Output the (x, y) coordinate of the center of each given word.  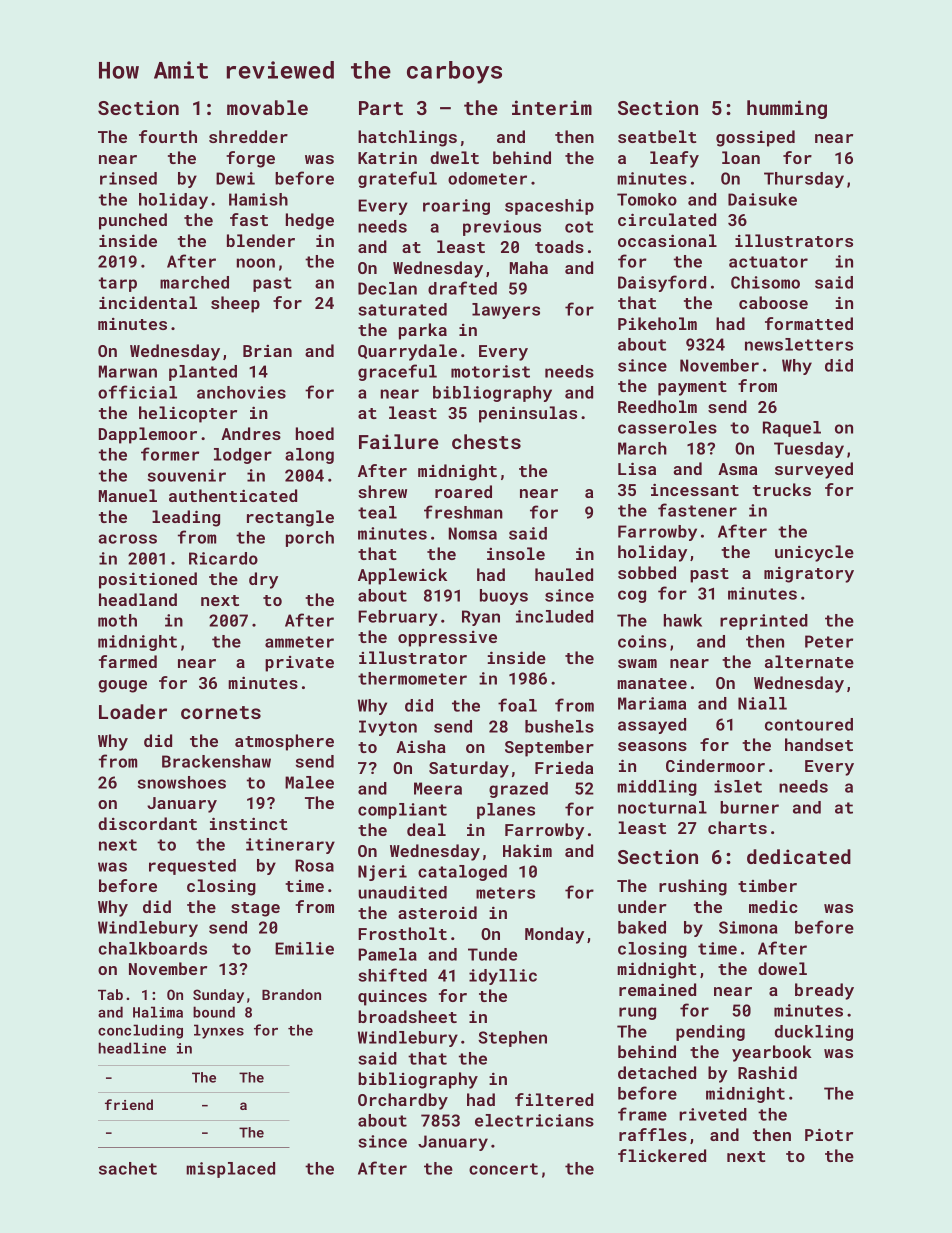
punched (133, 221)
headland (138, 599)
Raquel (792, 429)
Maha (529, 267)
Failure (399, 441)
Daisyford (662, 283)
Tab (110, 994)
